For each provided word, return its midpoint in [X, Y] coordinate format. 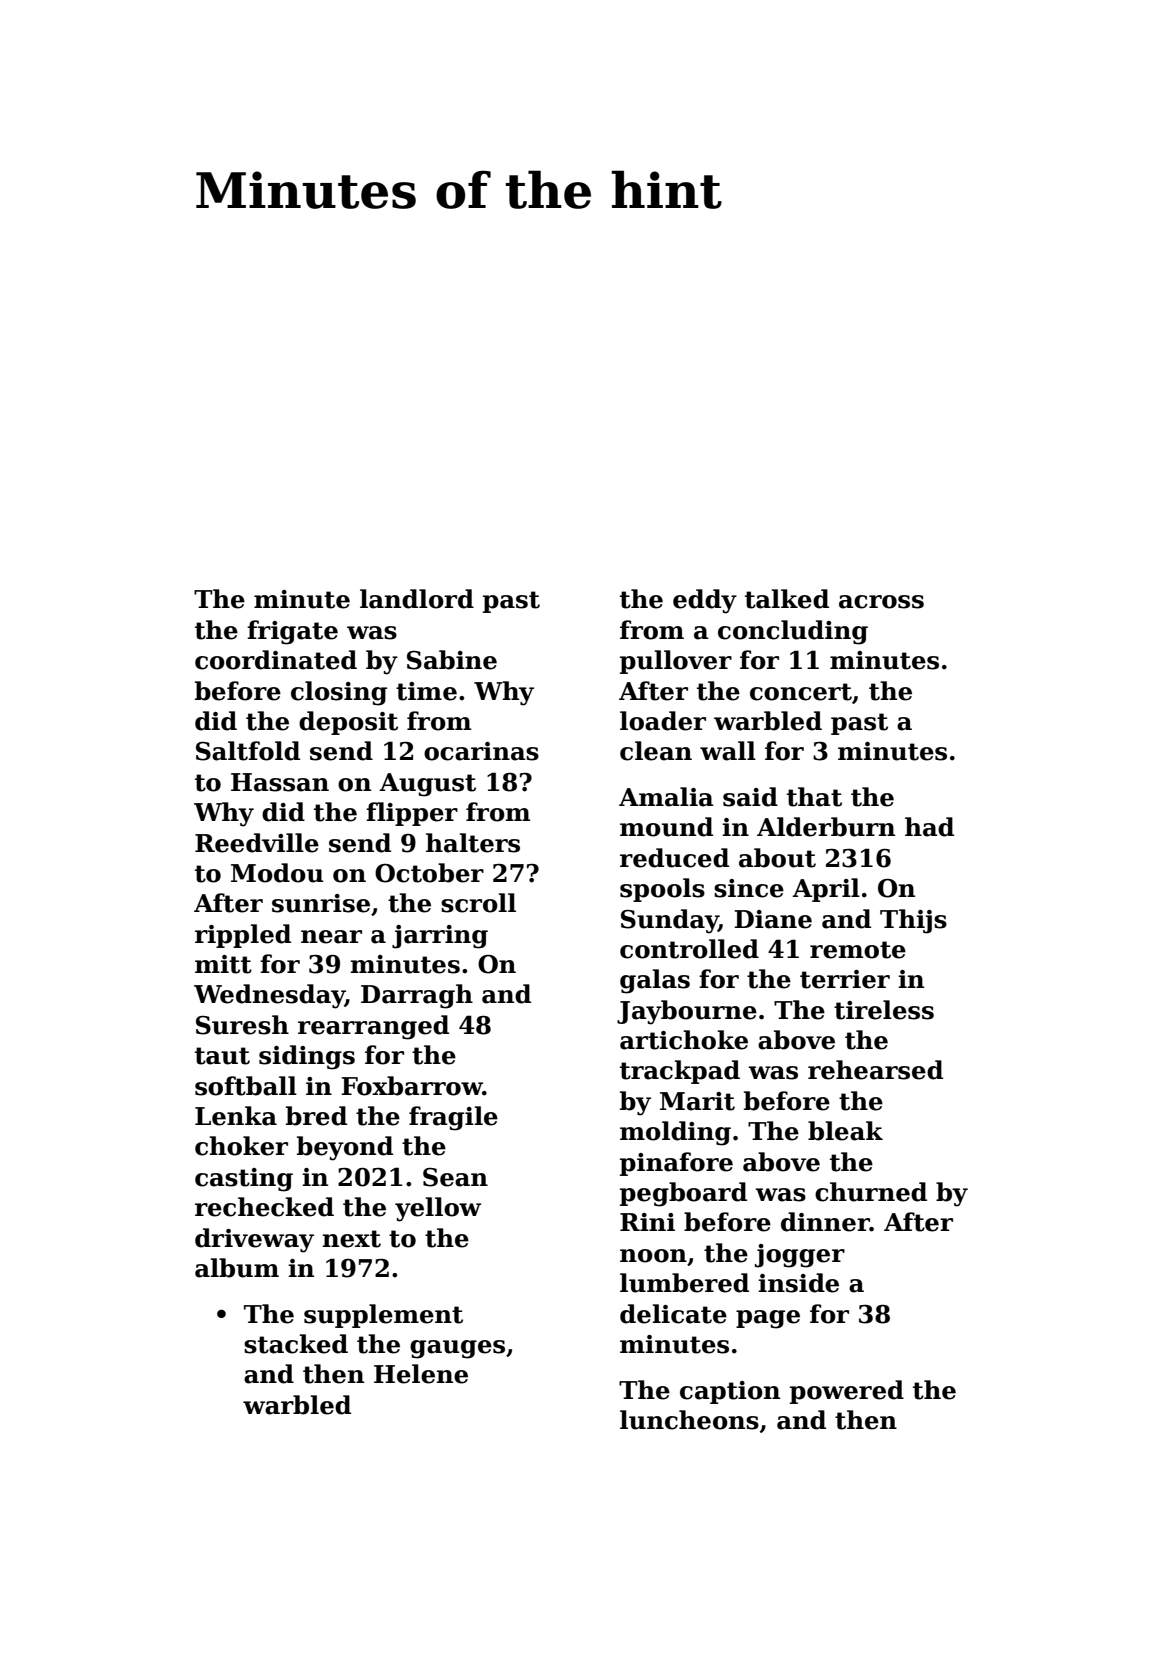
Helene [421, 1374]
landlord [417, 599]
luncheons [689, 1420]
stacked [296, 1344]
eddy [705, 601]
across [881, 602]
